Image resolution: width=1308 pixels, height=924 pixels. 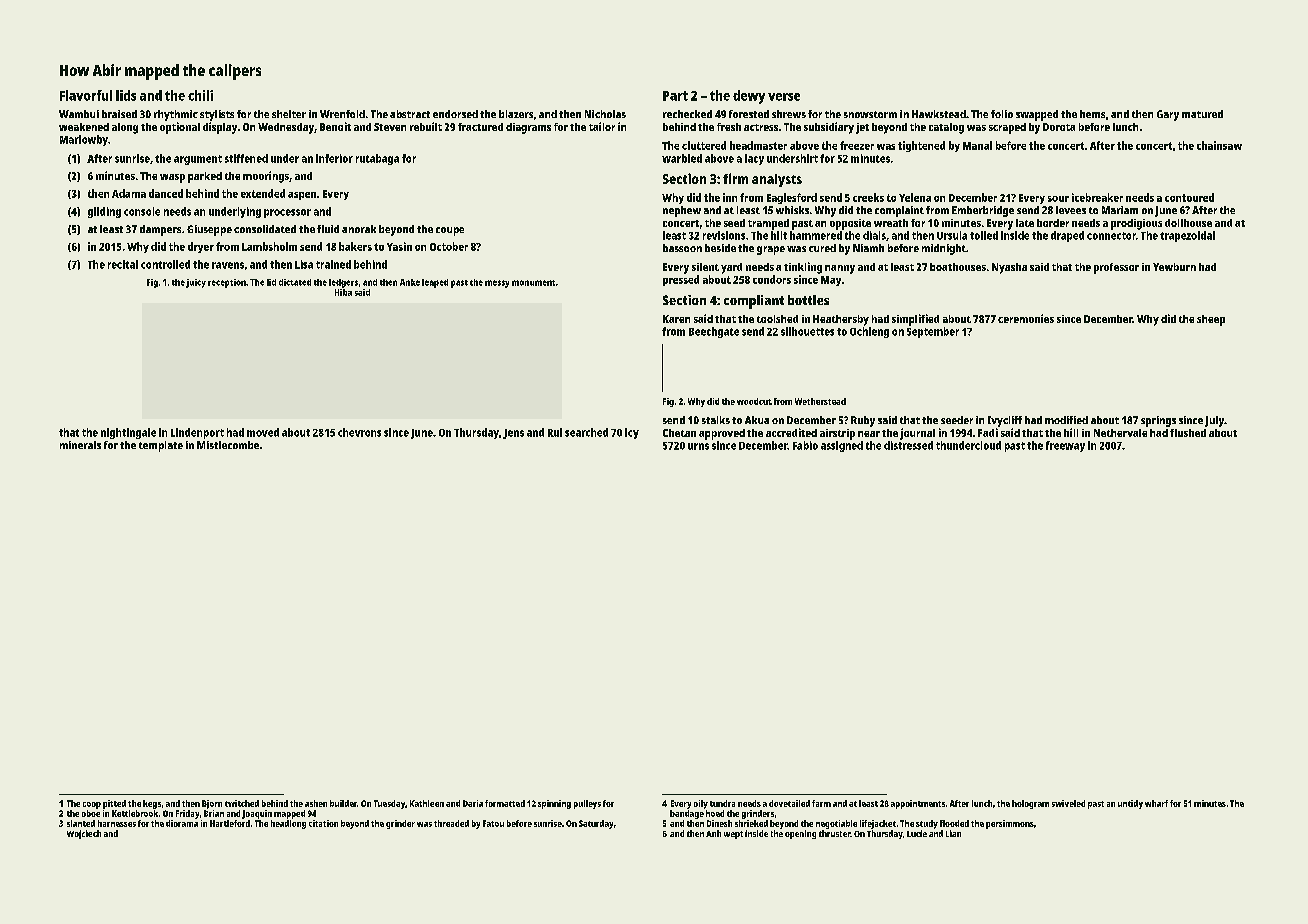 What do you see at coordinates (79, 114) in the screenshot?
I see `Wambui` at bounding box center [79, 114].
